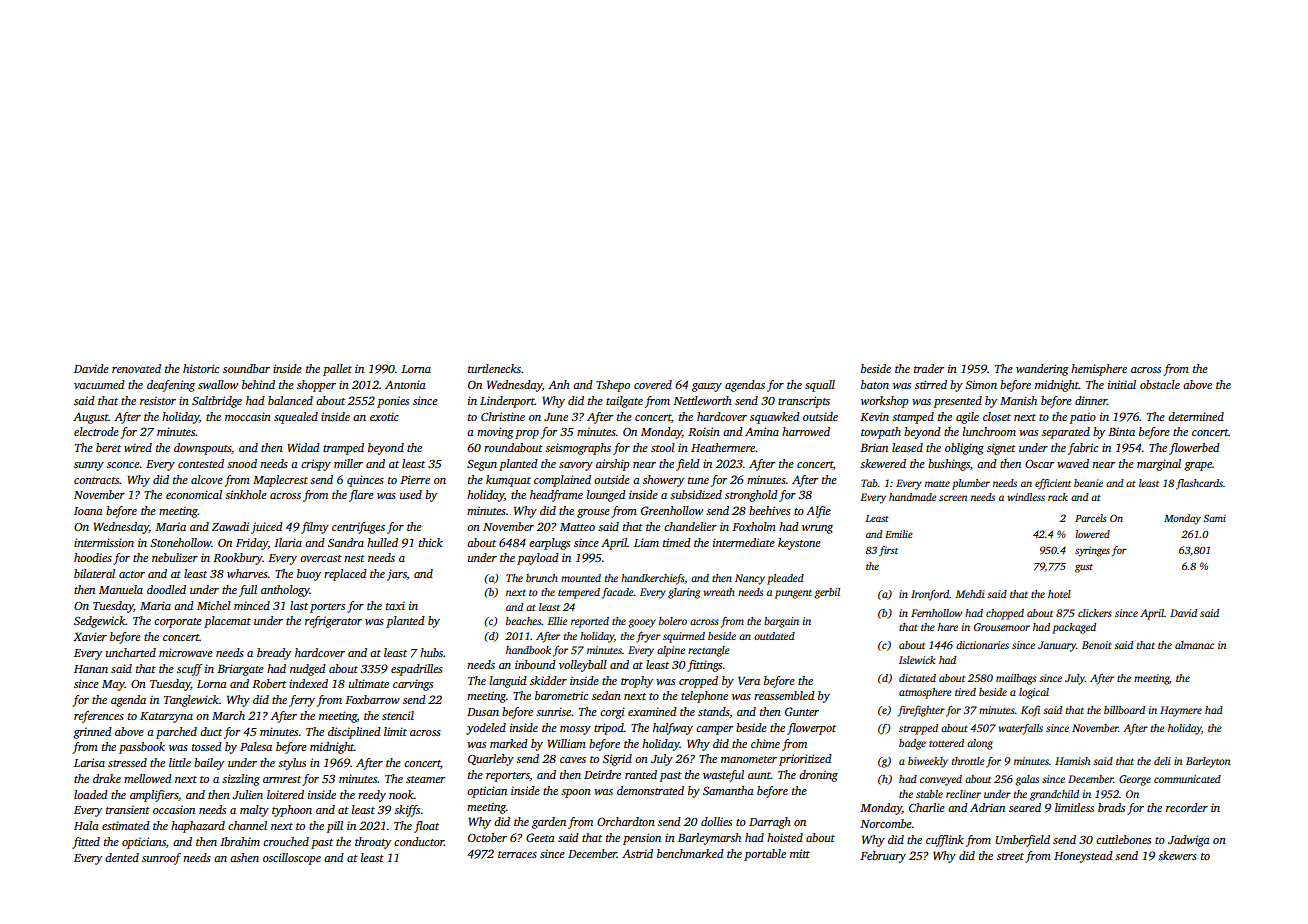  I want to click on beaches, so click(523, 621).
